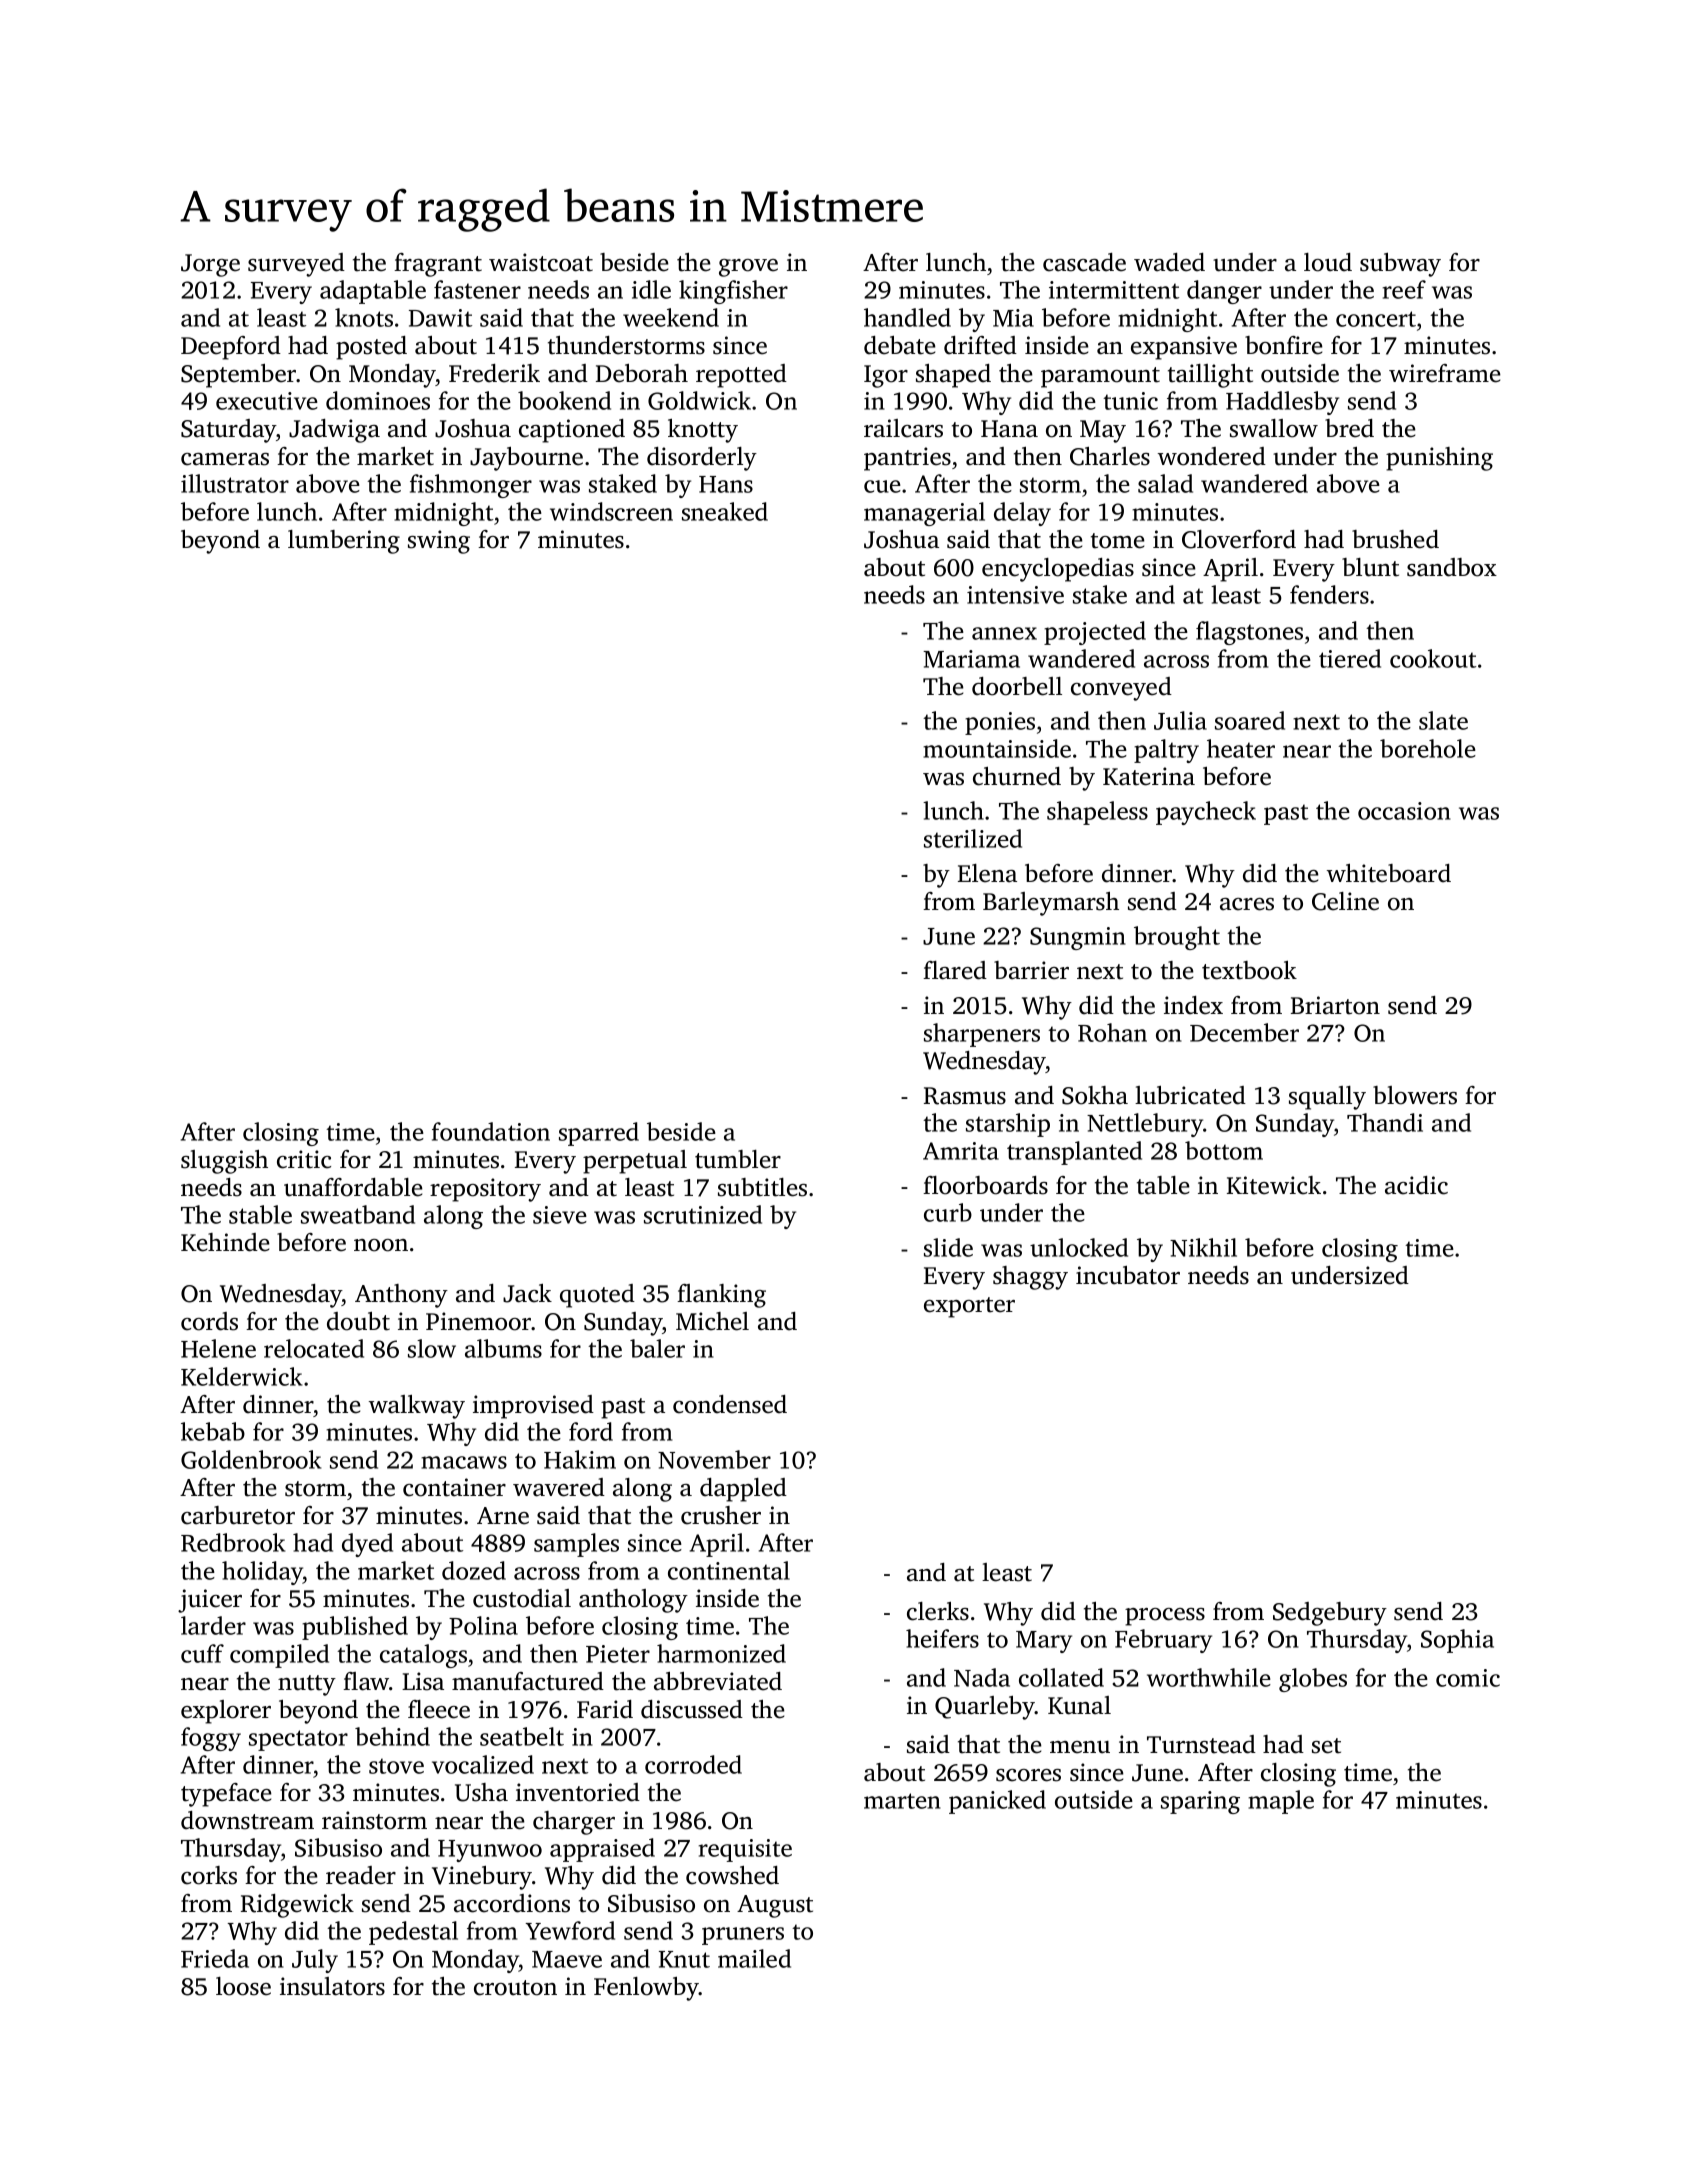  What do you see at coordinates (1400, 265) in the screenshot?
I see `subway` at bounding box center [1400, 265].
